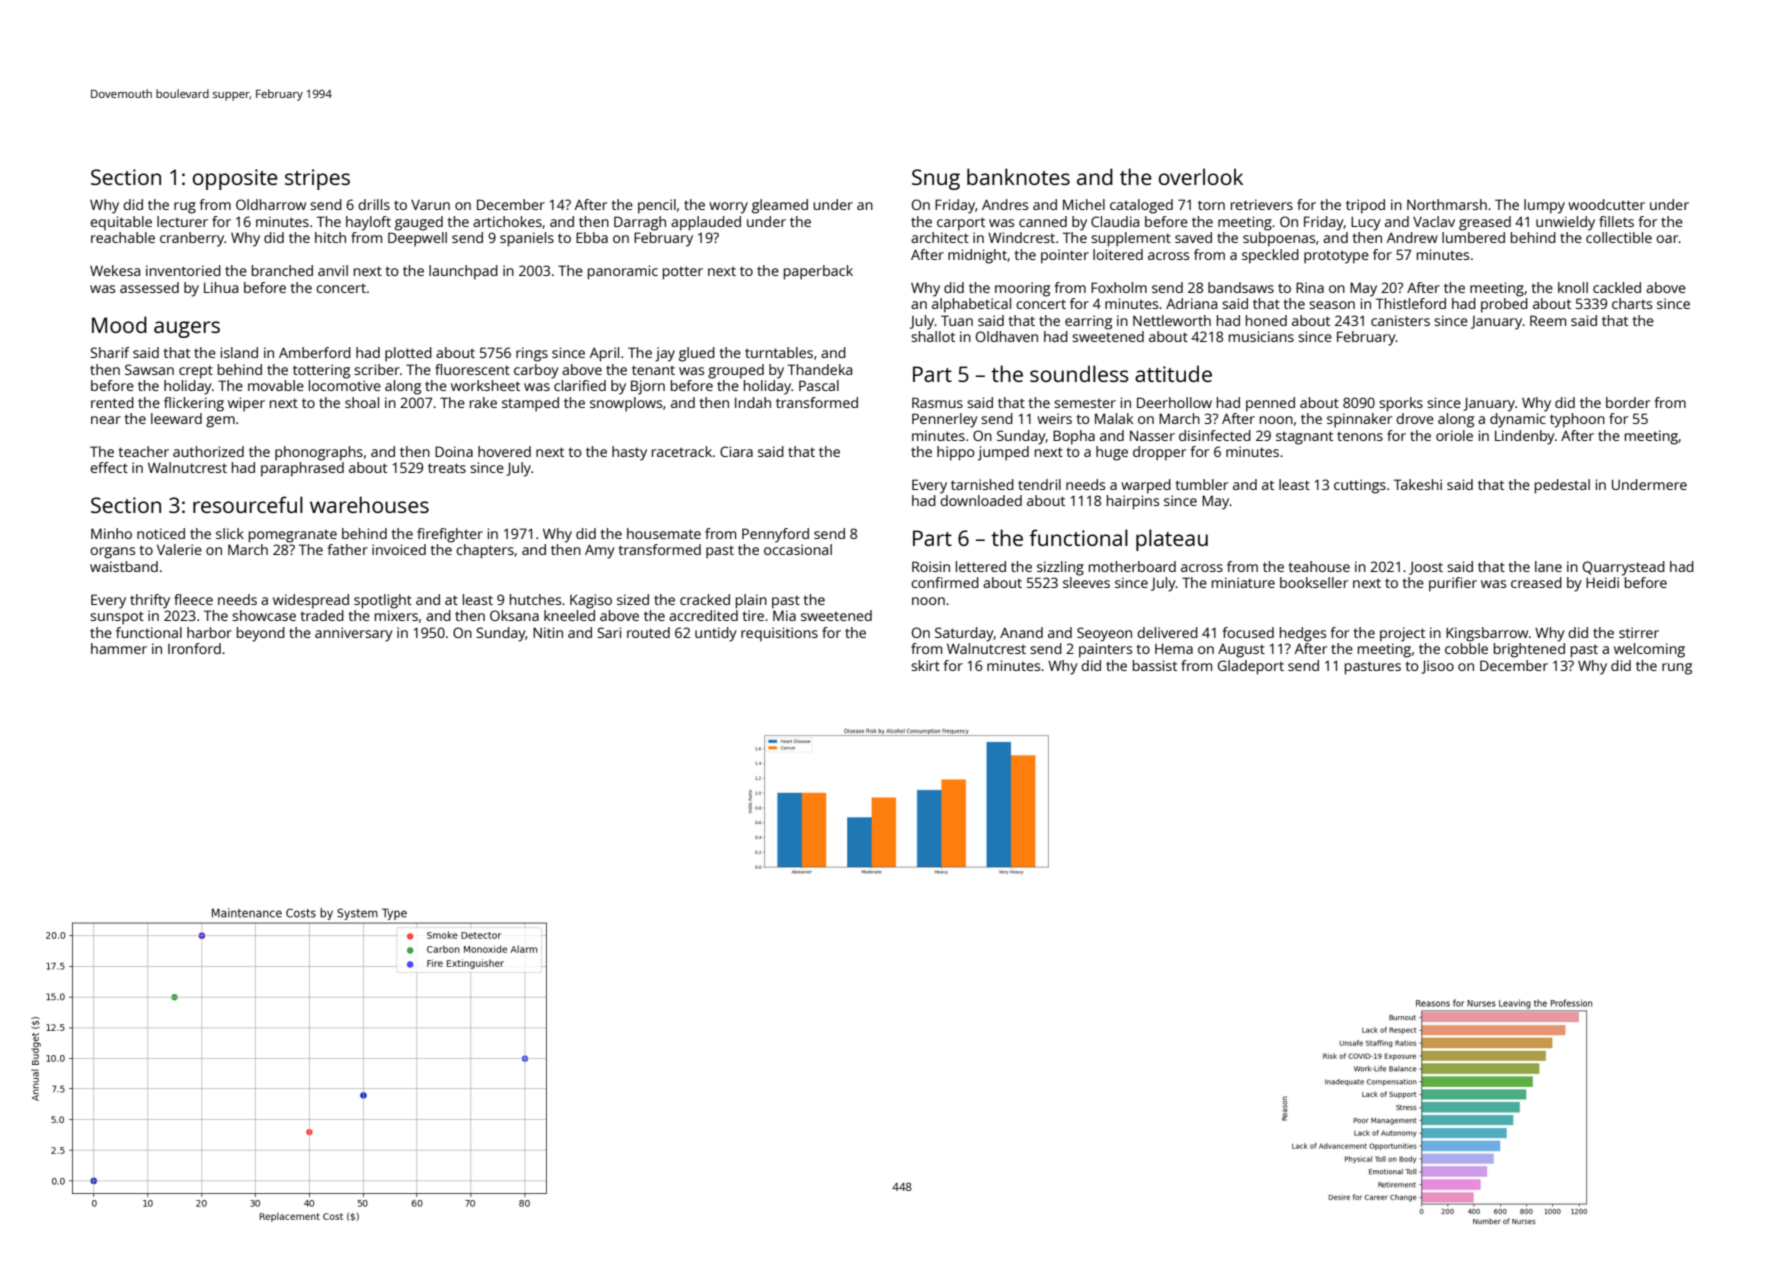  What do you see at coordinates (1018, 176) in the screenshot?
I see `banknotes` at bounding box center [1018, 176].
